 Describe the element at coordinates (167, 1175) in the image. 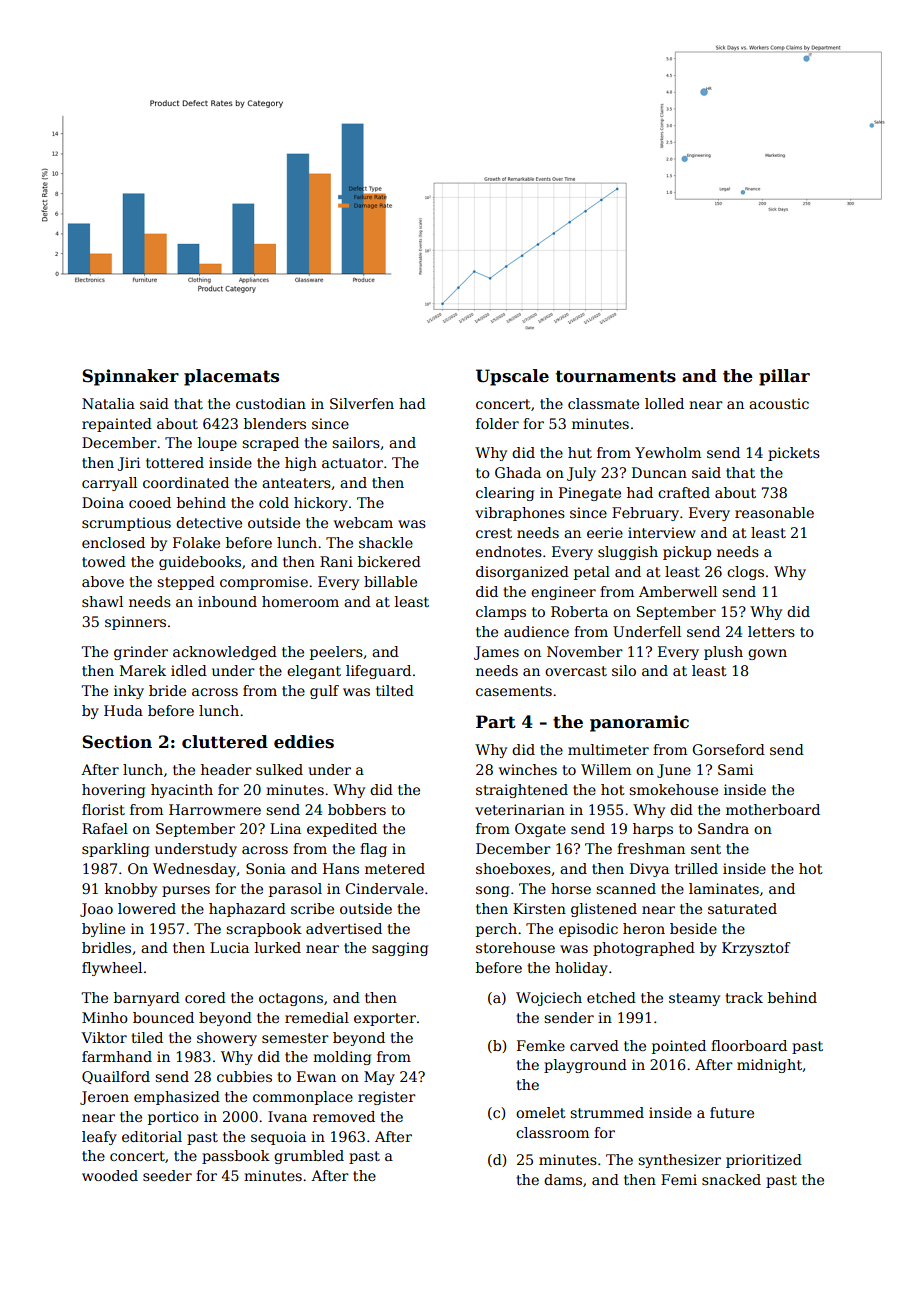

I see `seeder` at that location.
